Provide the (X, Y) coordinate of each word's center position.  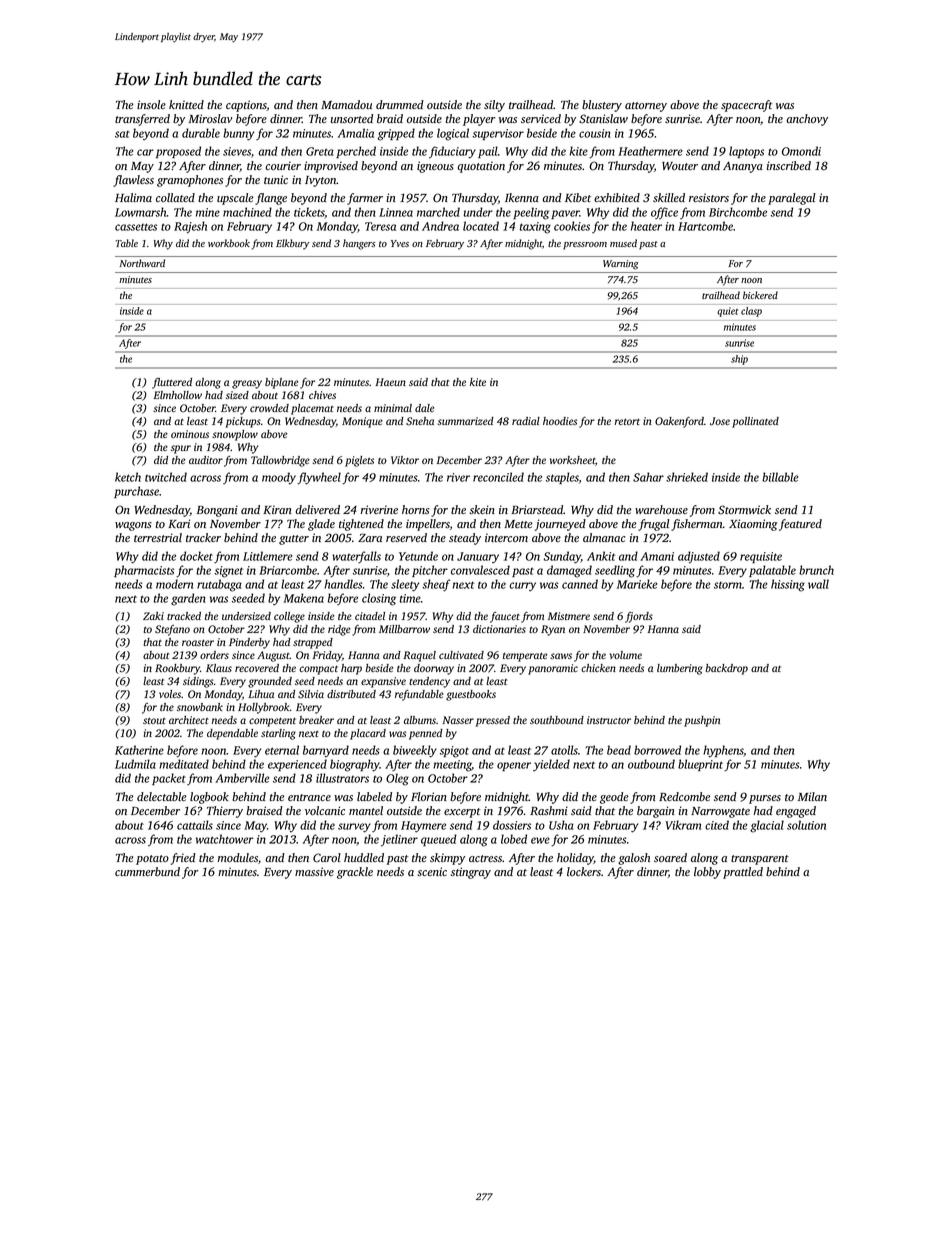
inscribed (789, 165)
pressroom (585, 246)
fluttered (172, 383)
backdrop (727, 669)
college (289, 617)
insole (151, 104)
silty (494, 106)
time (410, 598)
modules (238, 857)
